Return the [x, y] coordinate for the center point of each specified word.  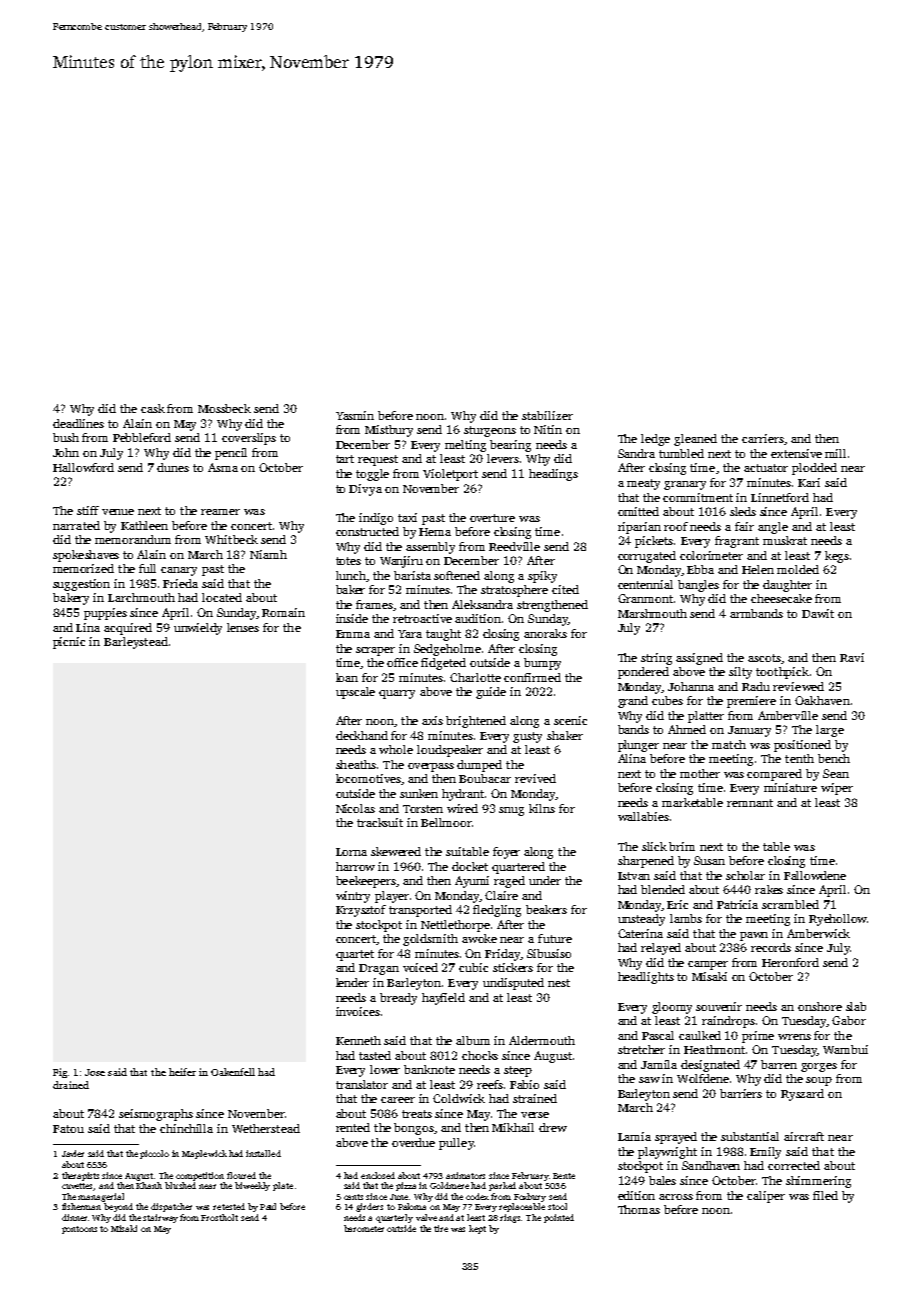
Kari [809, 482]
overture [492, 518]
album [473, 1040]
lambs [686, 918]
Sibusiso [549, 953]
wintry [353, 897]
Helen [758, 569]
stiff [88, 510]
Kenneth [358, 1040]
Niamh [268, 554]
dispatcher [171, 1207]
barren [779, 1064]
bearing [510, 446]
